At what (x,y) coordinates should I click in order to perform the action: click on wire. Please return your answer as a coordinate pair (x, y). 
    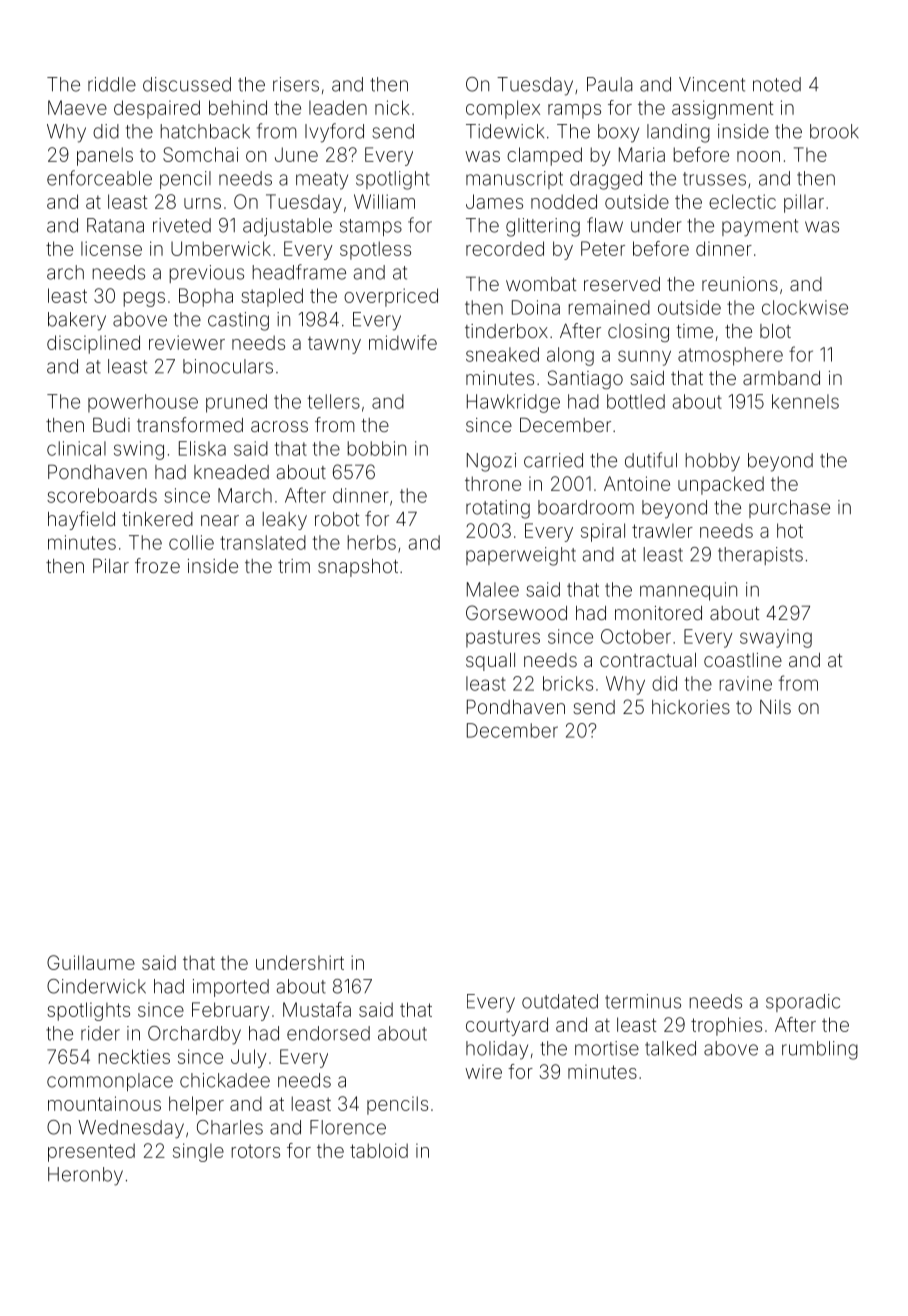
    Looking at the image, I should click on (483, 1071).
